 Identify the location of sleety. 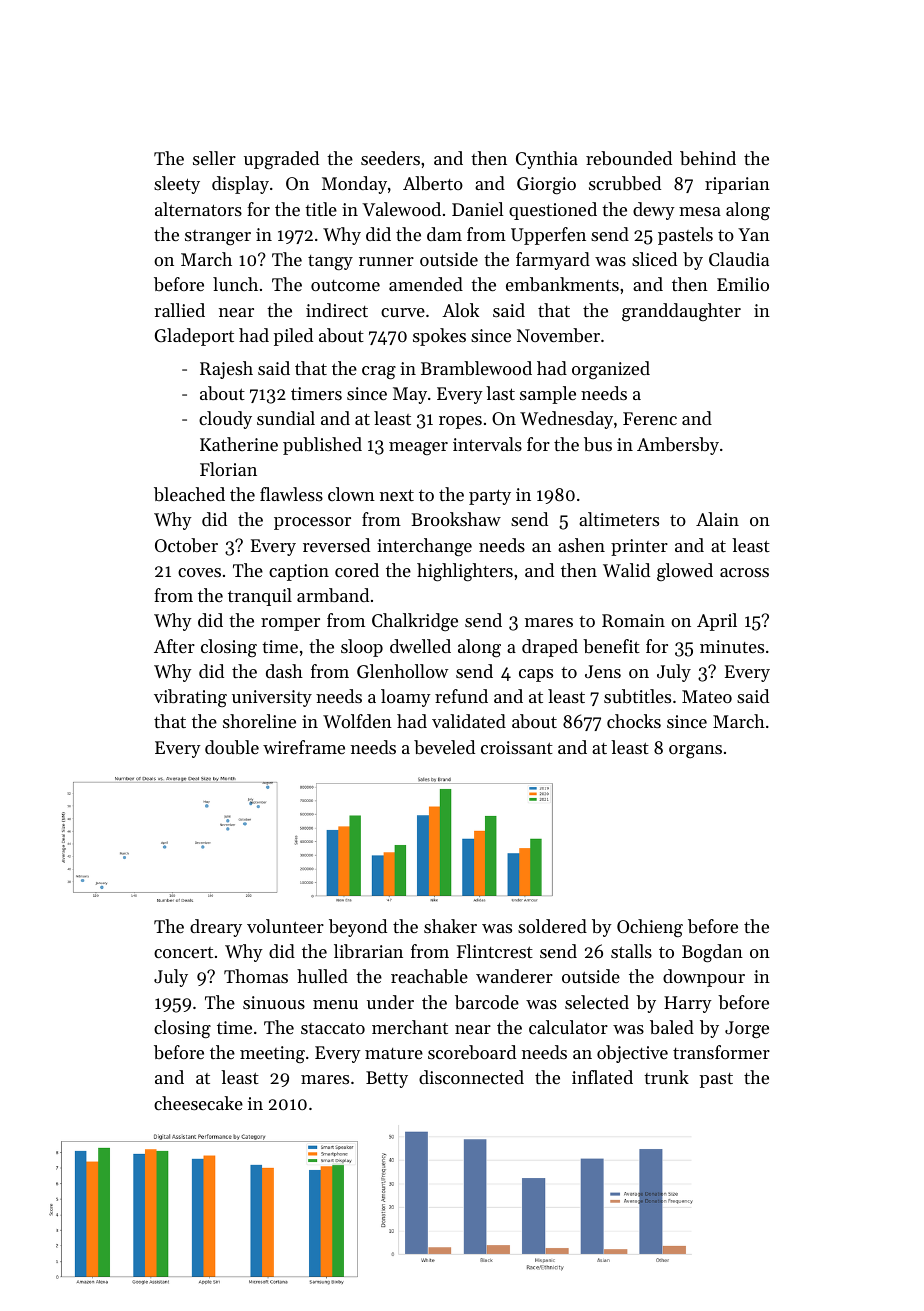
(177, 185).
